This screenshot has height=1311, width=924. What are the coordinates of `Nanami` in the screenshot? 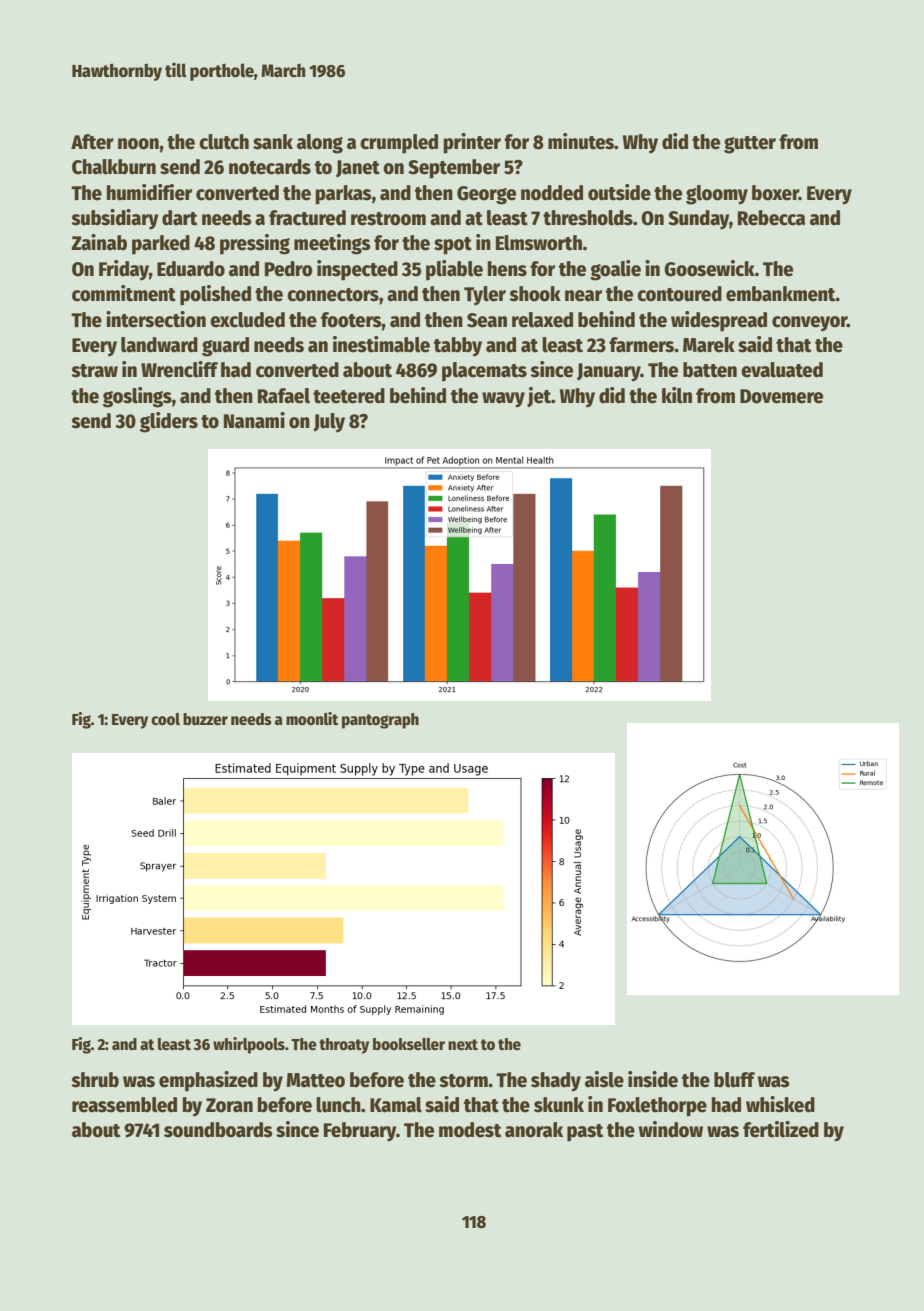 It's located at (254, 420).
